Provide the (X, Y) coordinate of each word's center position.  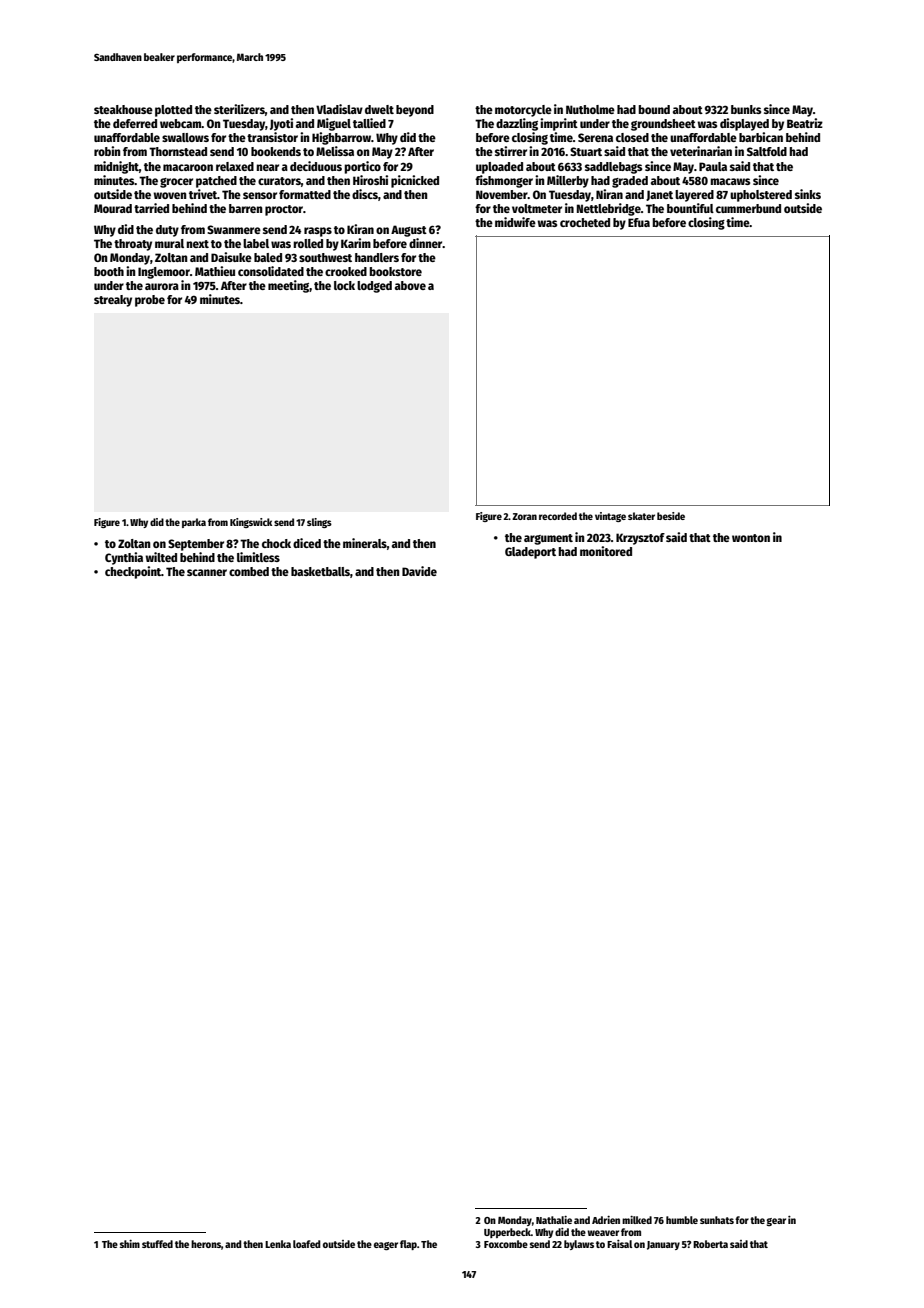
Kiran (360, 229)
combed (249, 571)
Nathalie (554, 1220)
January (663, 1245)
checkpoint (133, 572)
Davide (419, 571)
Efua (639, 222)
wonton (751, 538)
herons (206, 1244)
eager (386, 1246)
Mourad (113, 208)
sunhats (717, 1220)
